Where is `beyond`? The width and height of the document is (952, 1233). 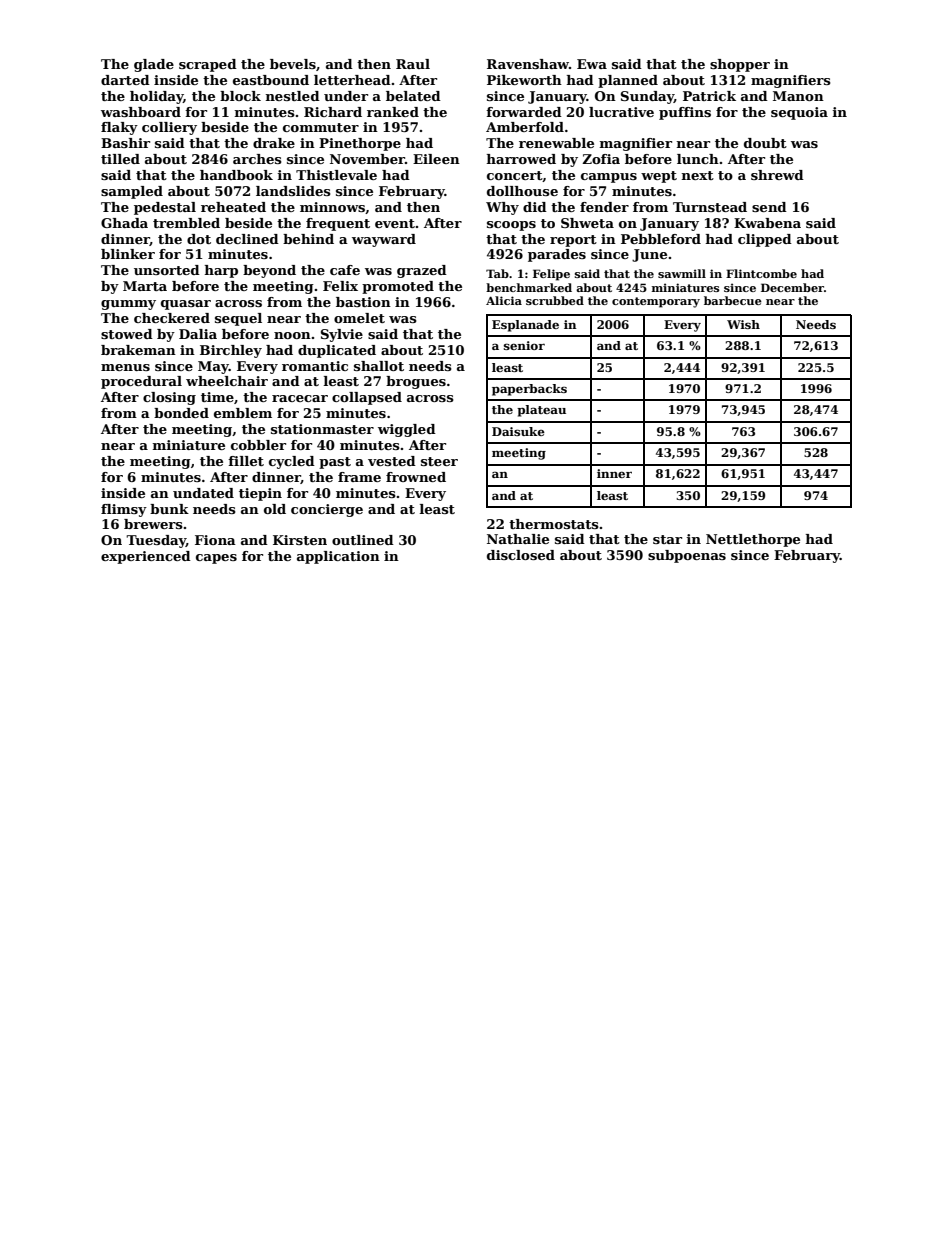 beyond is located at coordinates (269, 271).
